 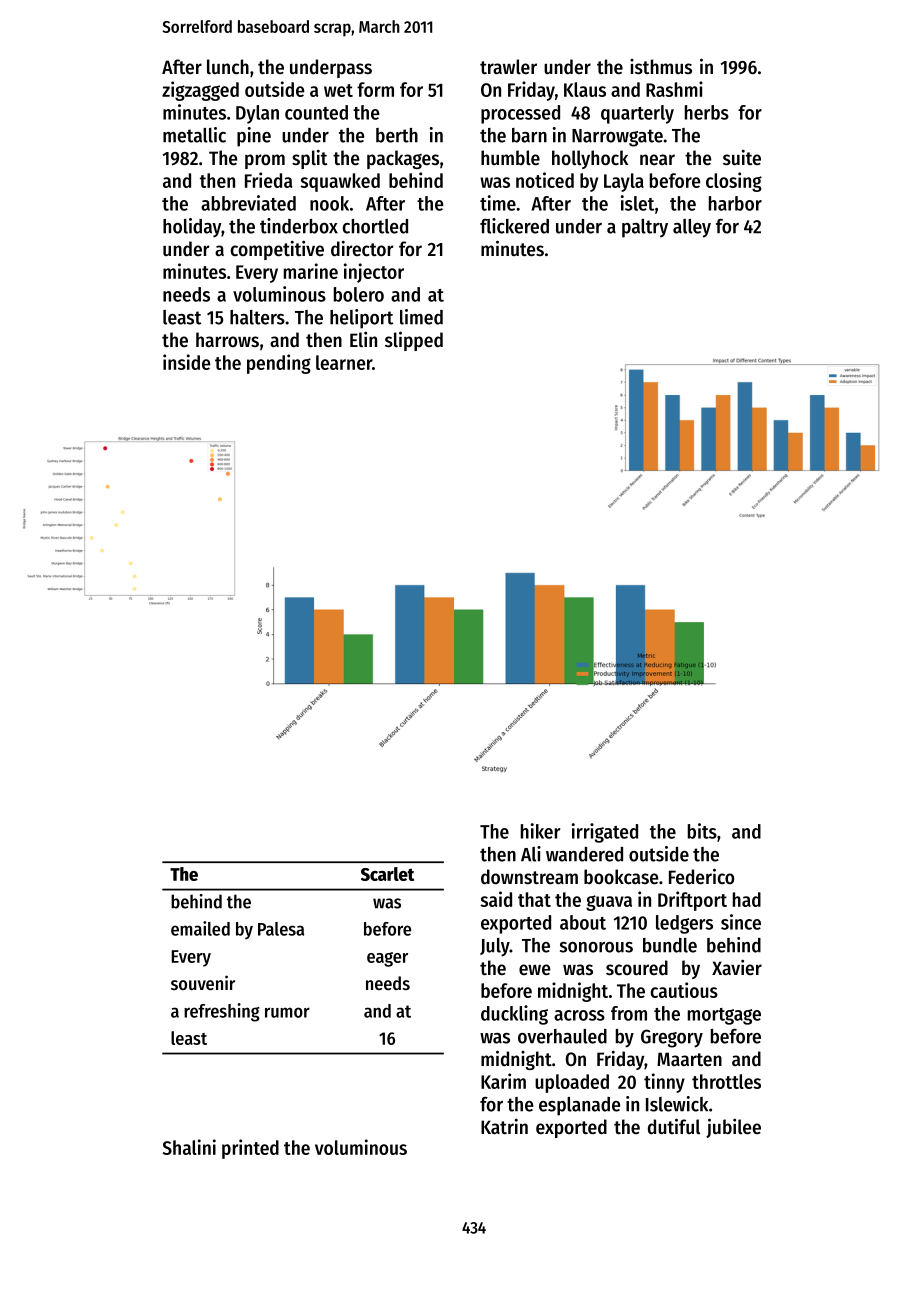 I want to click on Palesa, so click(x=281, y=929).
